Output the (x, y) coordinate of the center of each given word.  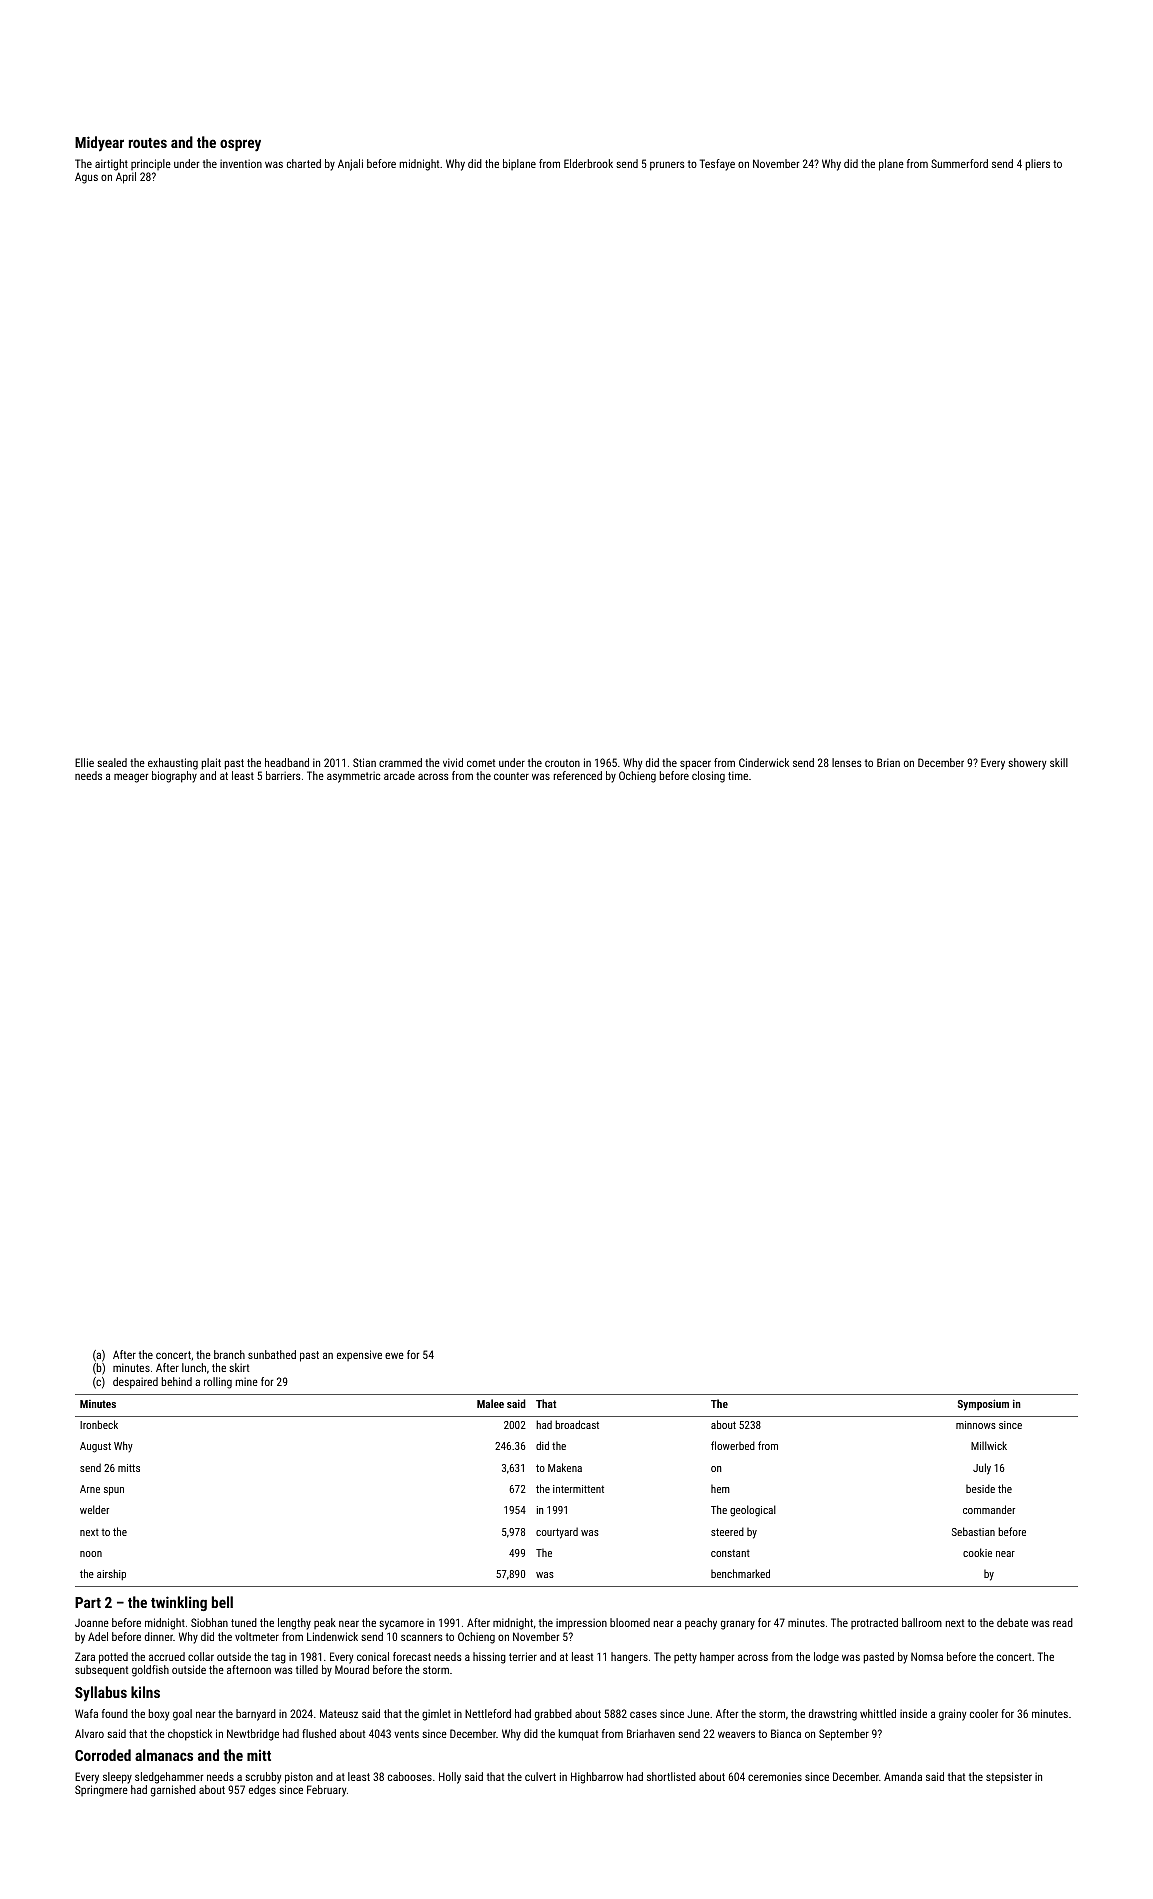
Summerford (959, 163)
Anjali (350, 165)
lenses (847, 762)
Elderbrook (588, 163)
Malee (490, 1403)
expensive (359, 1355)
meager (131, 778)
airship (111, 1574)
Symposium (983, 1405)
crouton (562, 763)
